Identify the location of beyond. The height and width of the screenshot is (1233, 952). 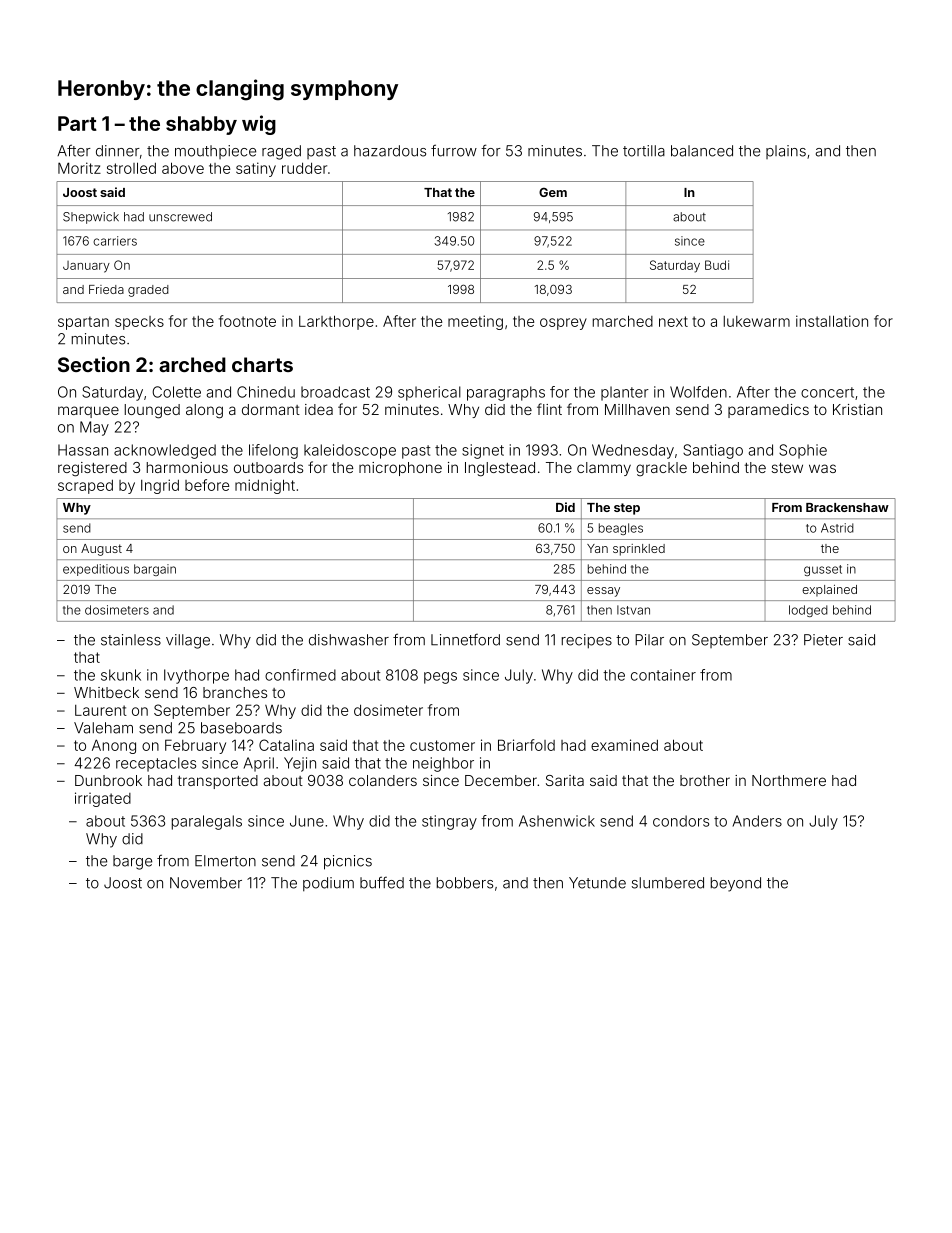
(736, 884).
